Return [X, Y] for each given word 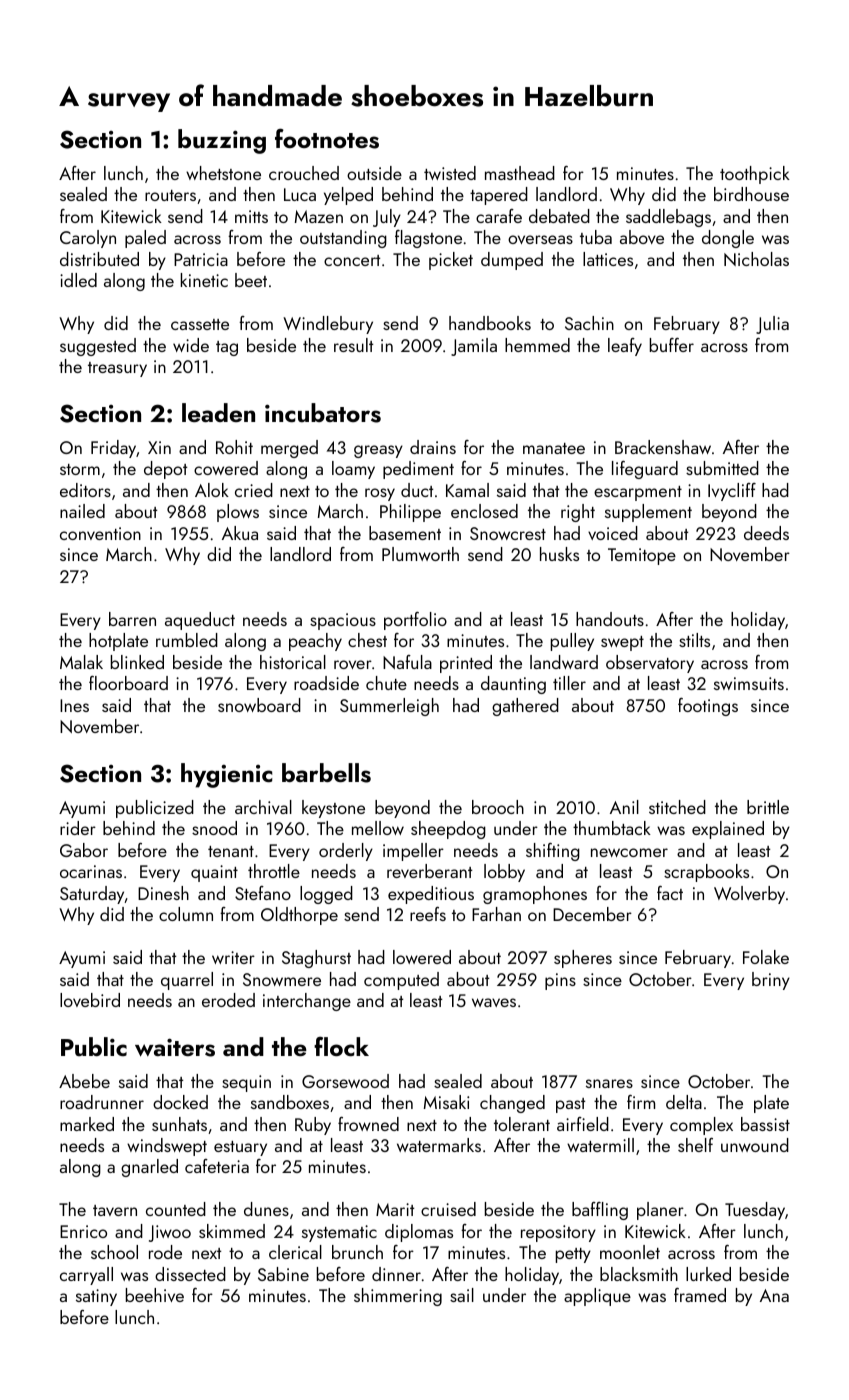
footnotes [327, 138]
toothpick [755, 175]
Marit [395, 1209]
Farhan [496, 914]
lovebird [90, 1000]
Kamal [467, 490]
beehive [155, 1295]
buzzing [222, 141]
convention [100, 533]
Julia [772, 325]
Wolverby [749, 895]
